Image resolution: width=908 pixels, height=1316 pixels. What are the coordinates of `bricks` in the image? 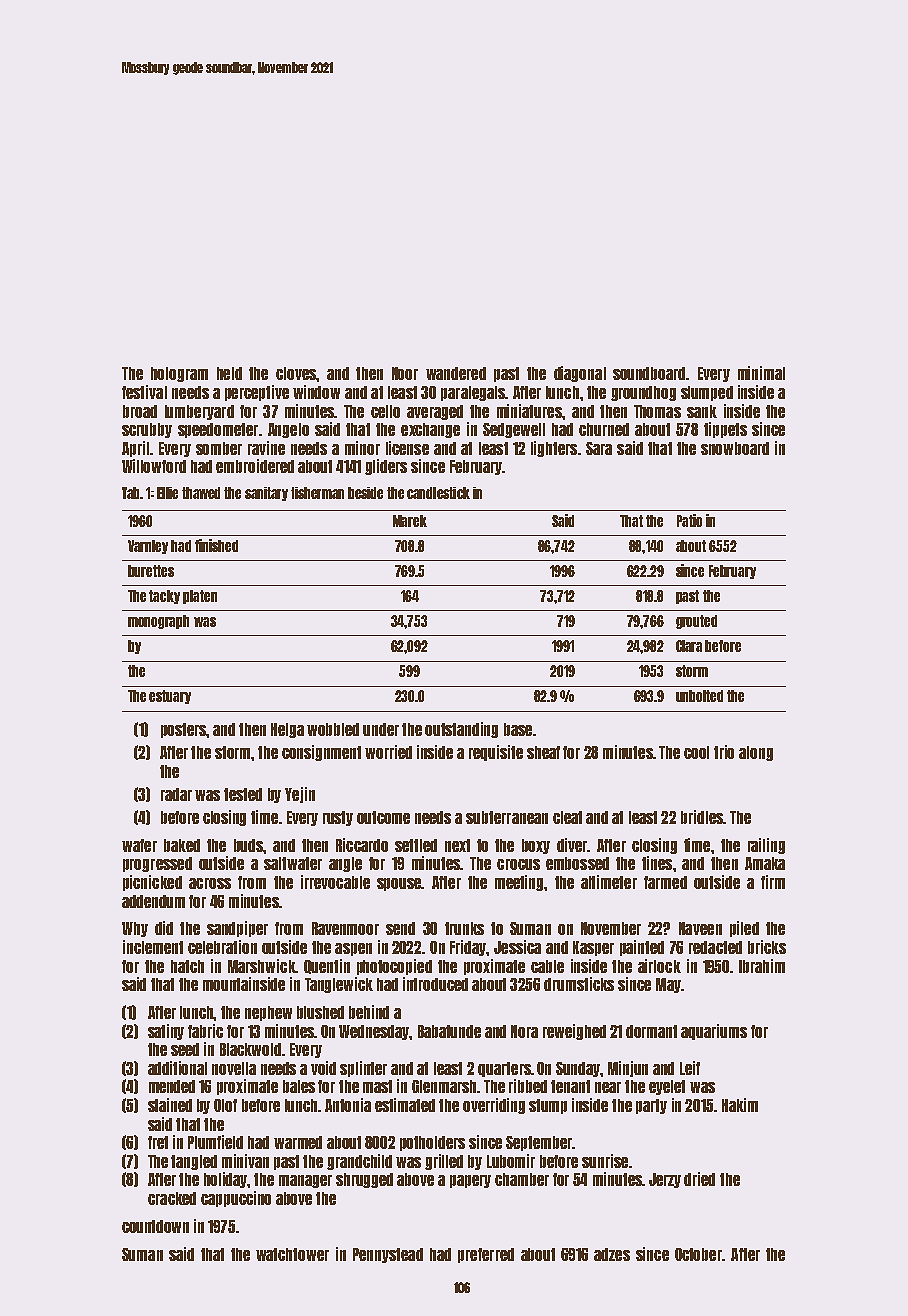 It's located at (767, 947).
